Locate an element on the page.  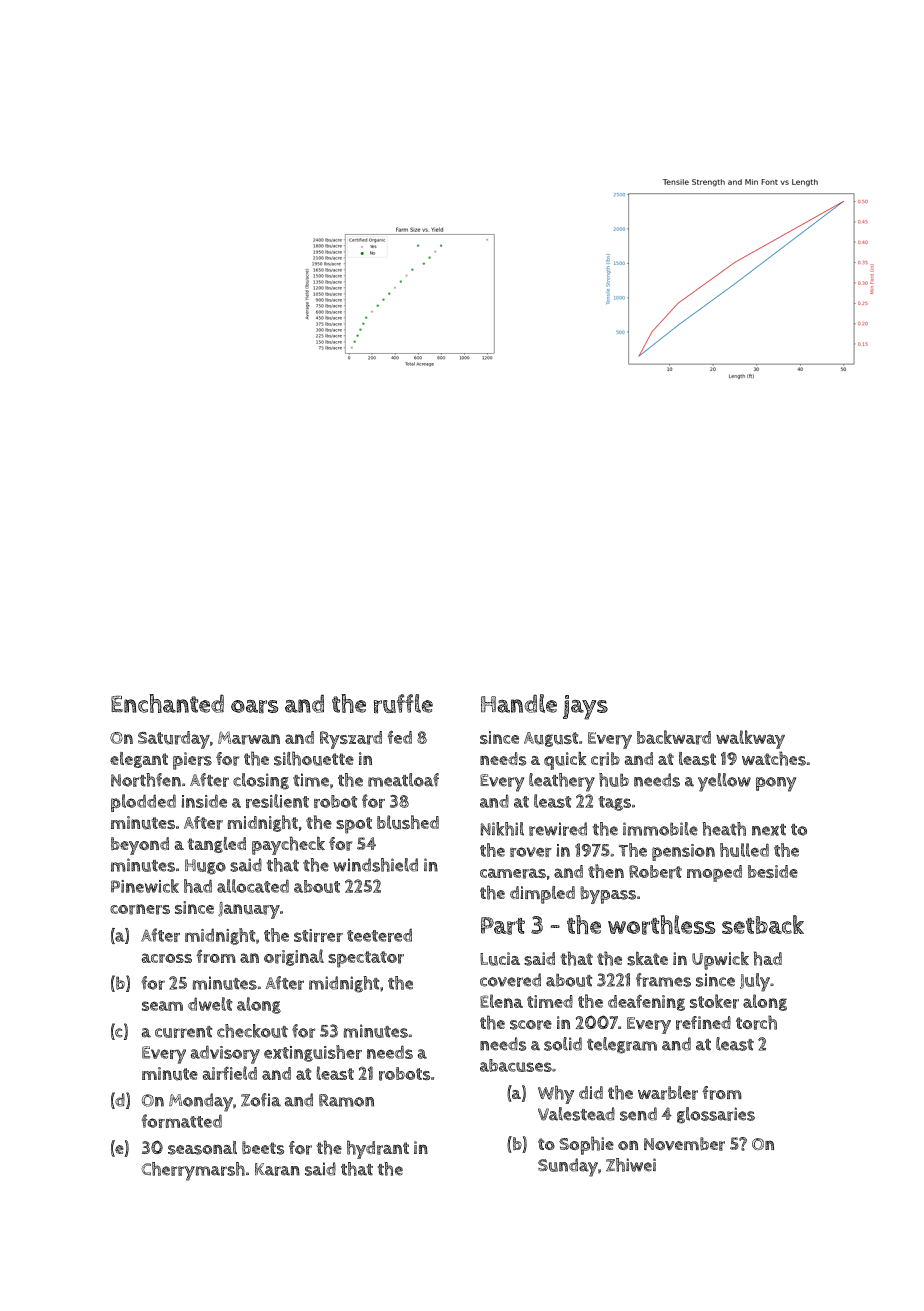
across is located at coordinates (167, 958).
